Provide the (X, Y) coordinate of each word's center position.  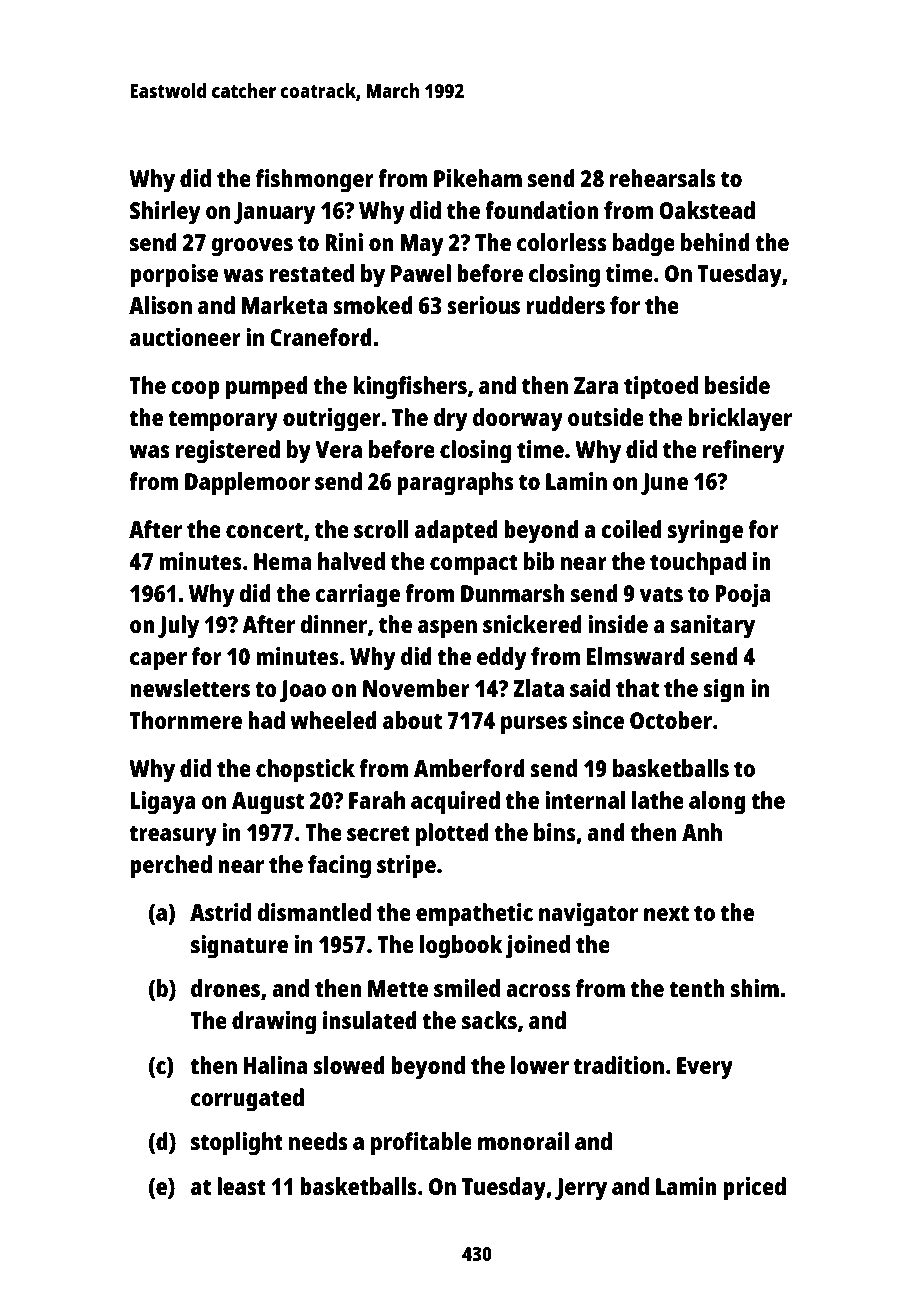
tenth (697, 988)
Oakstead (707, 210)
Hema (282, 561)
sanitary (713, 627)
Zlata (538, 688)
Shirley (165, 213)
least (241, 1186)
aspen (447, 629)
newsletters (190, 688)
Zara (596, 385)
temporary (223, 421)
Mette (398, 988)
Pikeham (478, 178)
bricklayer (740, 420)
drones (225, 988)
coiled (631, 529)
